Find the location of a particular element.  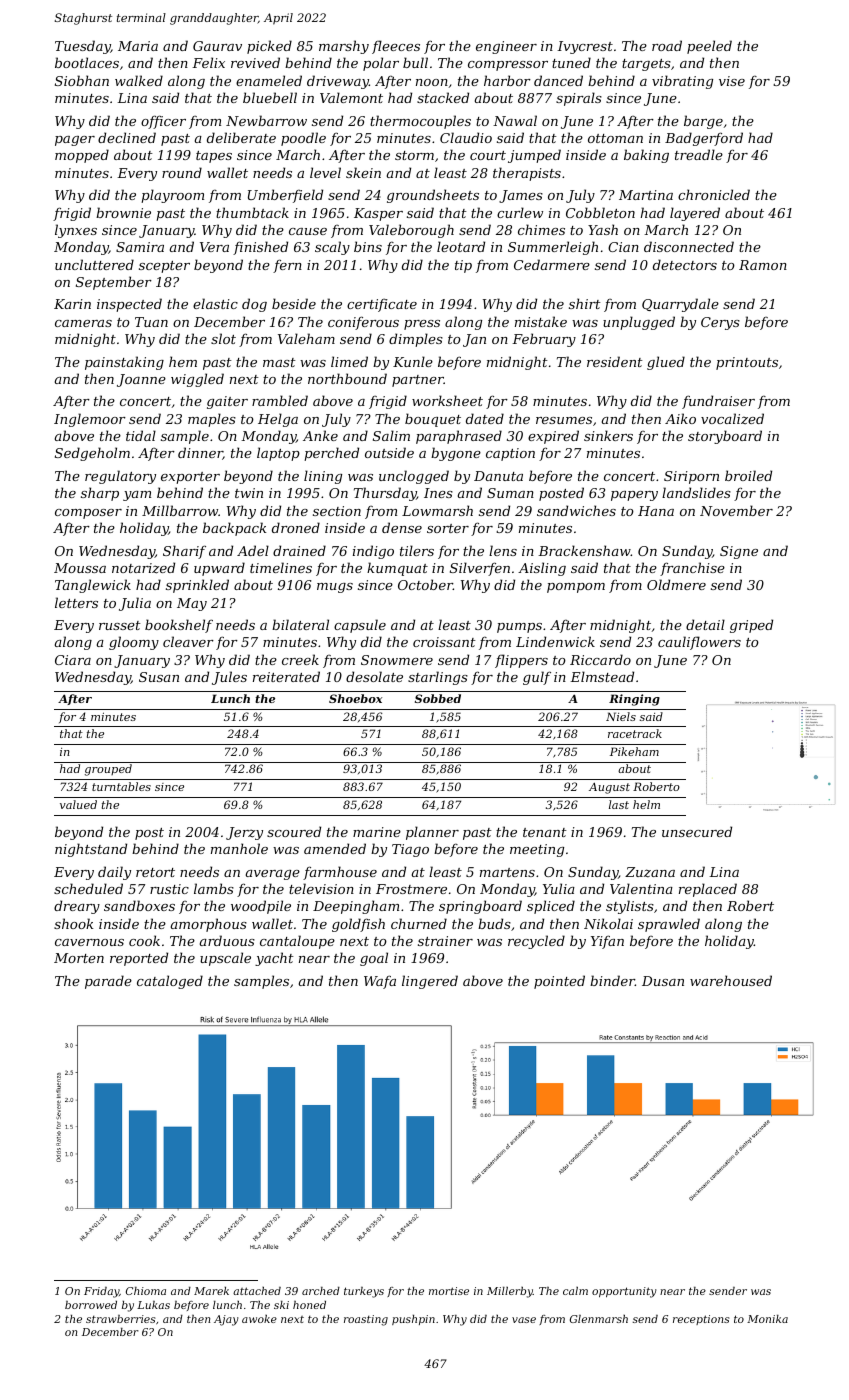

lingered is located at coordinates (430, 982).
